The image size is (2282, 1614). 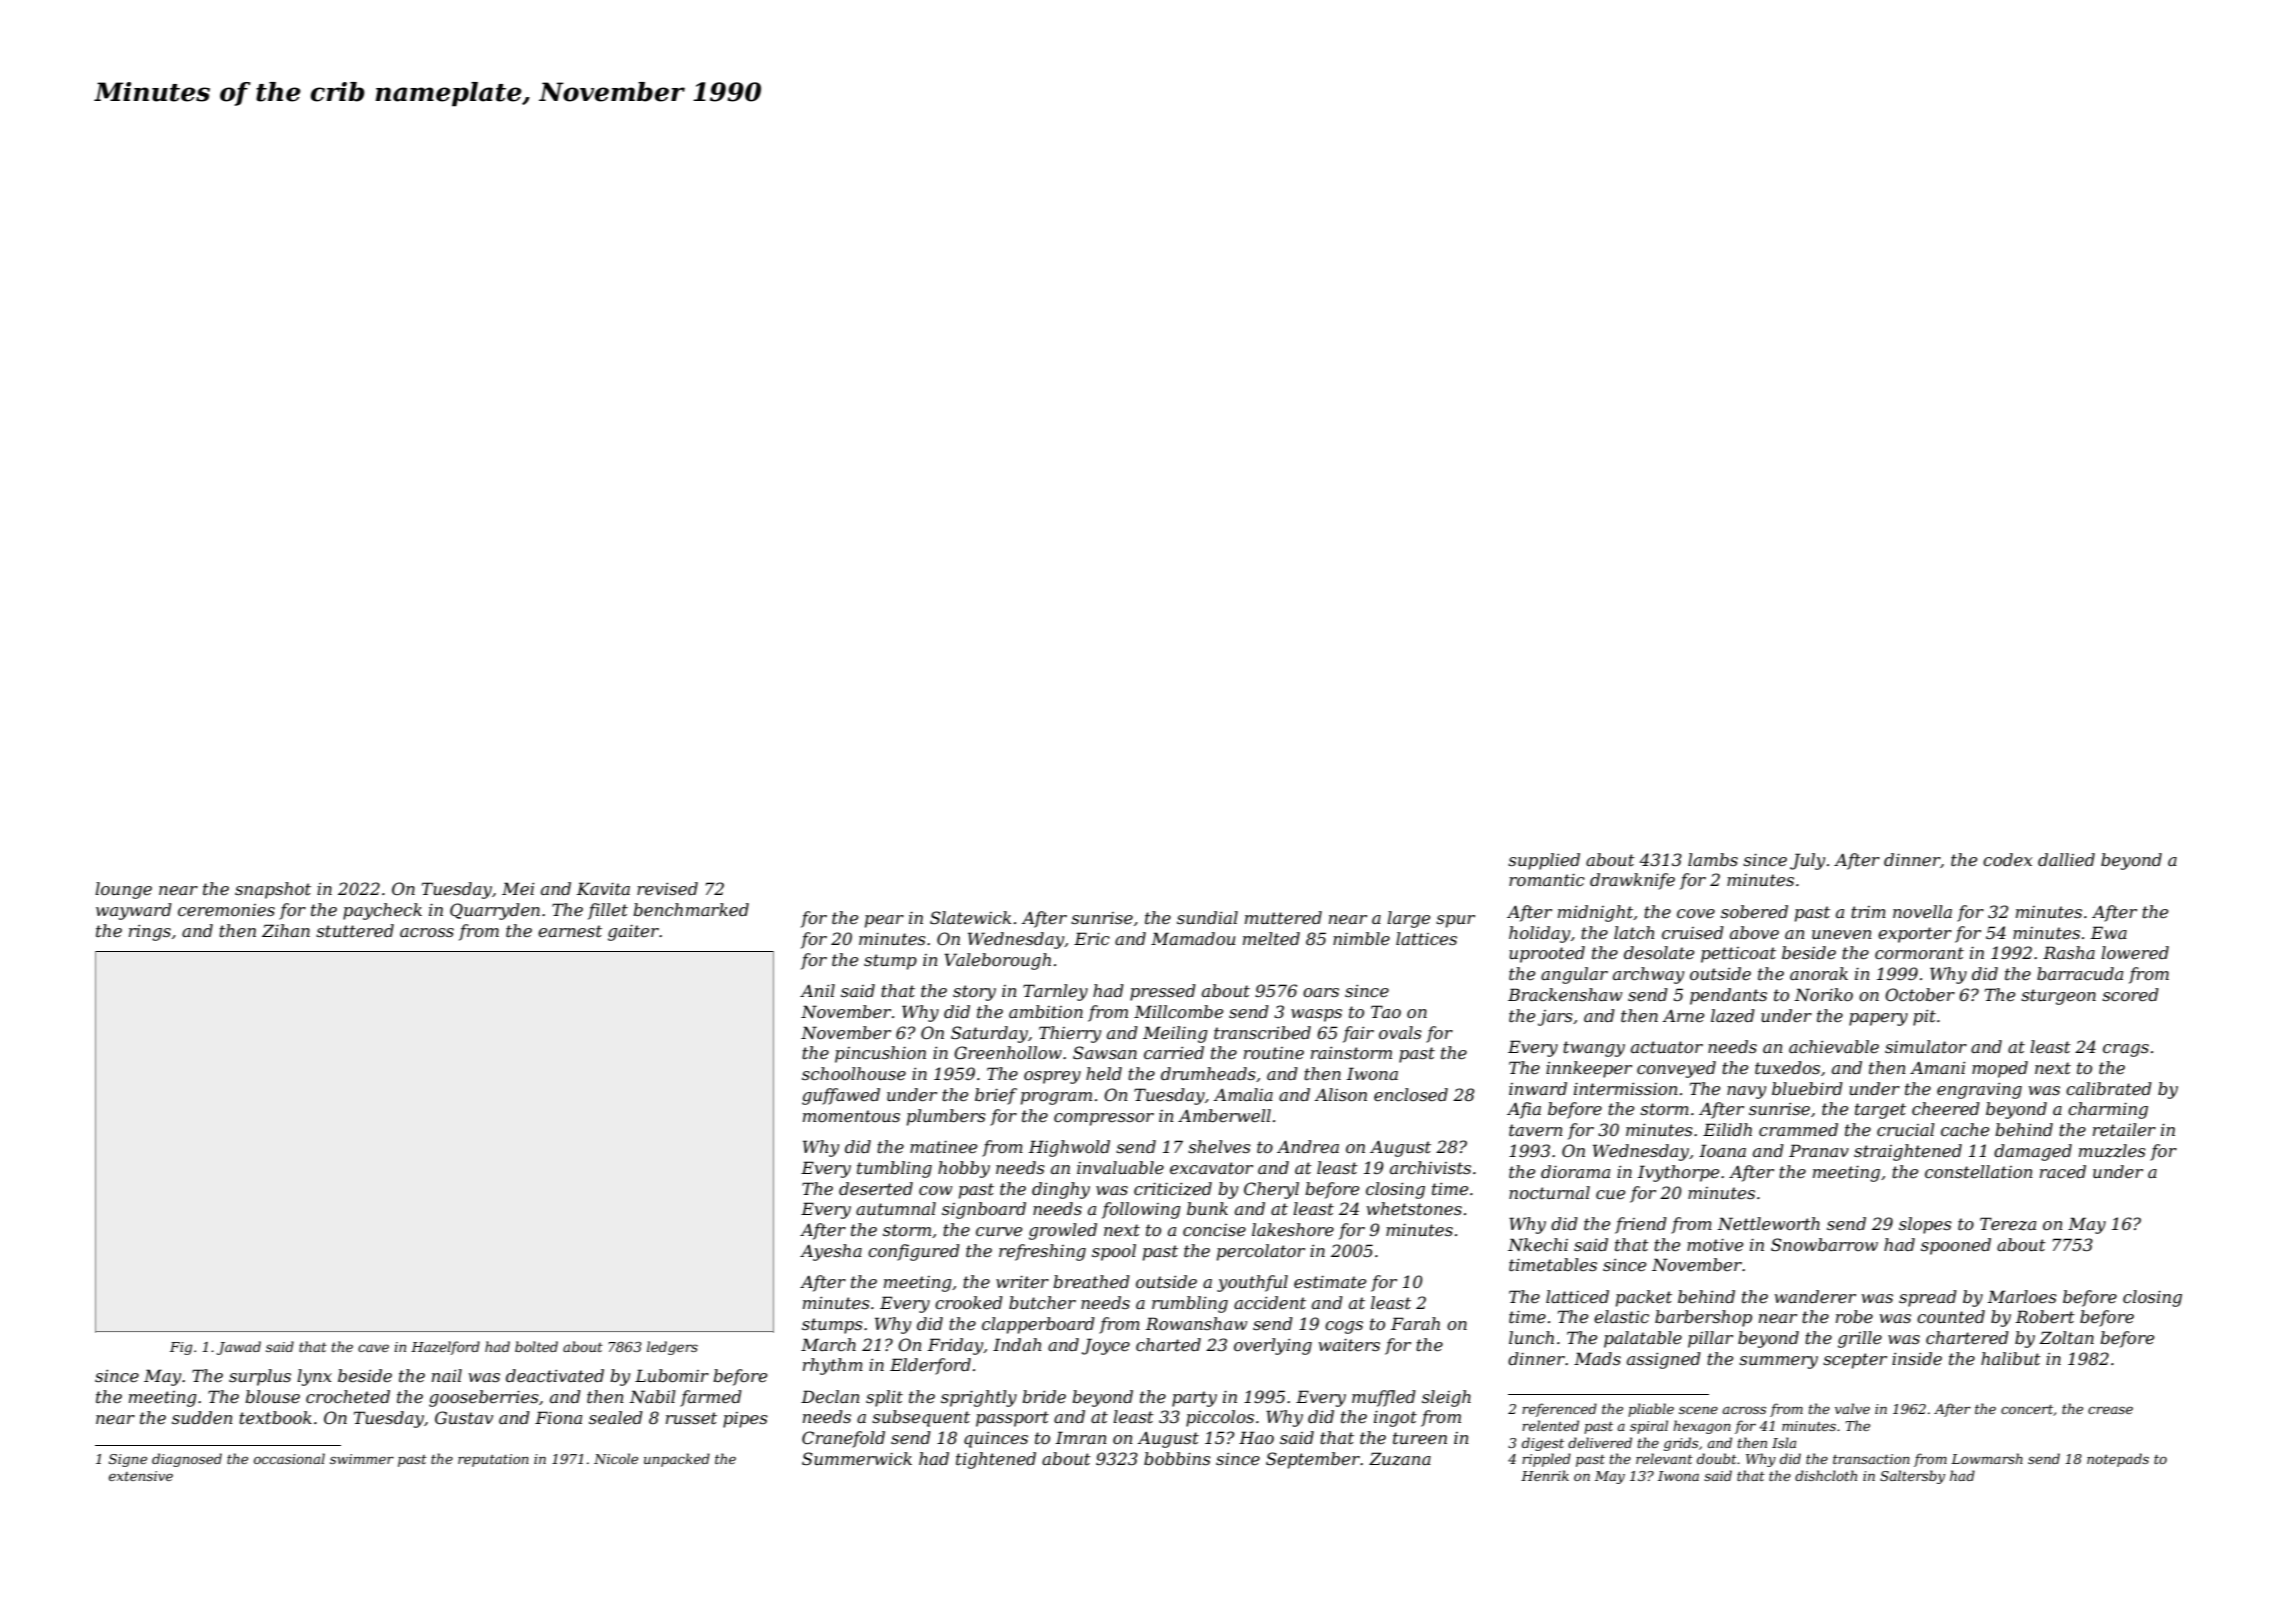 What do you see at coordinates (239, 1348) in the image?
I see `Jawad` at bounding box center [239, 1348].
